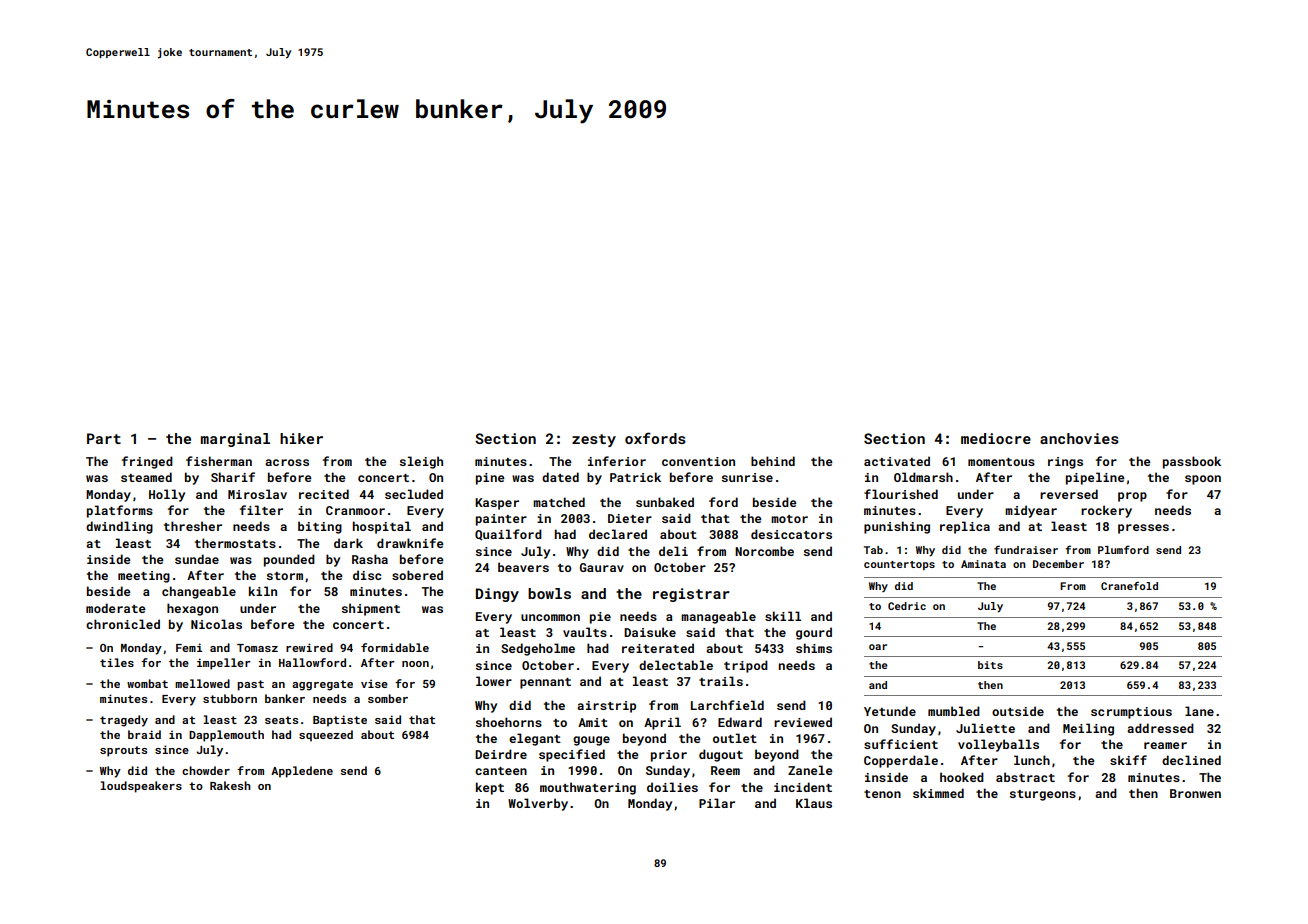  I want to click on Aminata, so click(983, 564).
